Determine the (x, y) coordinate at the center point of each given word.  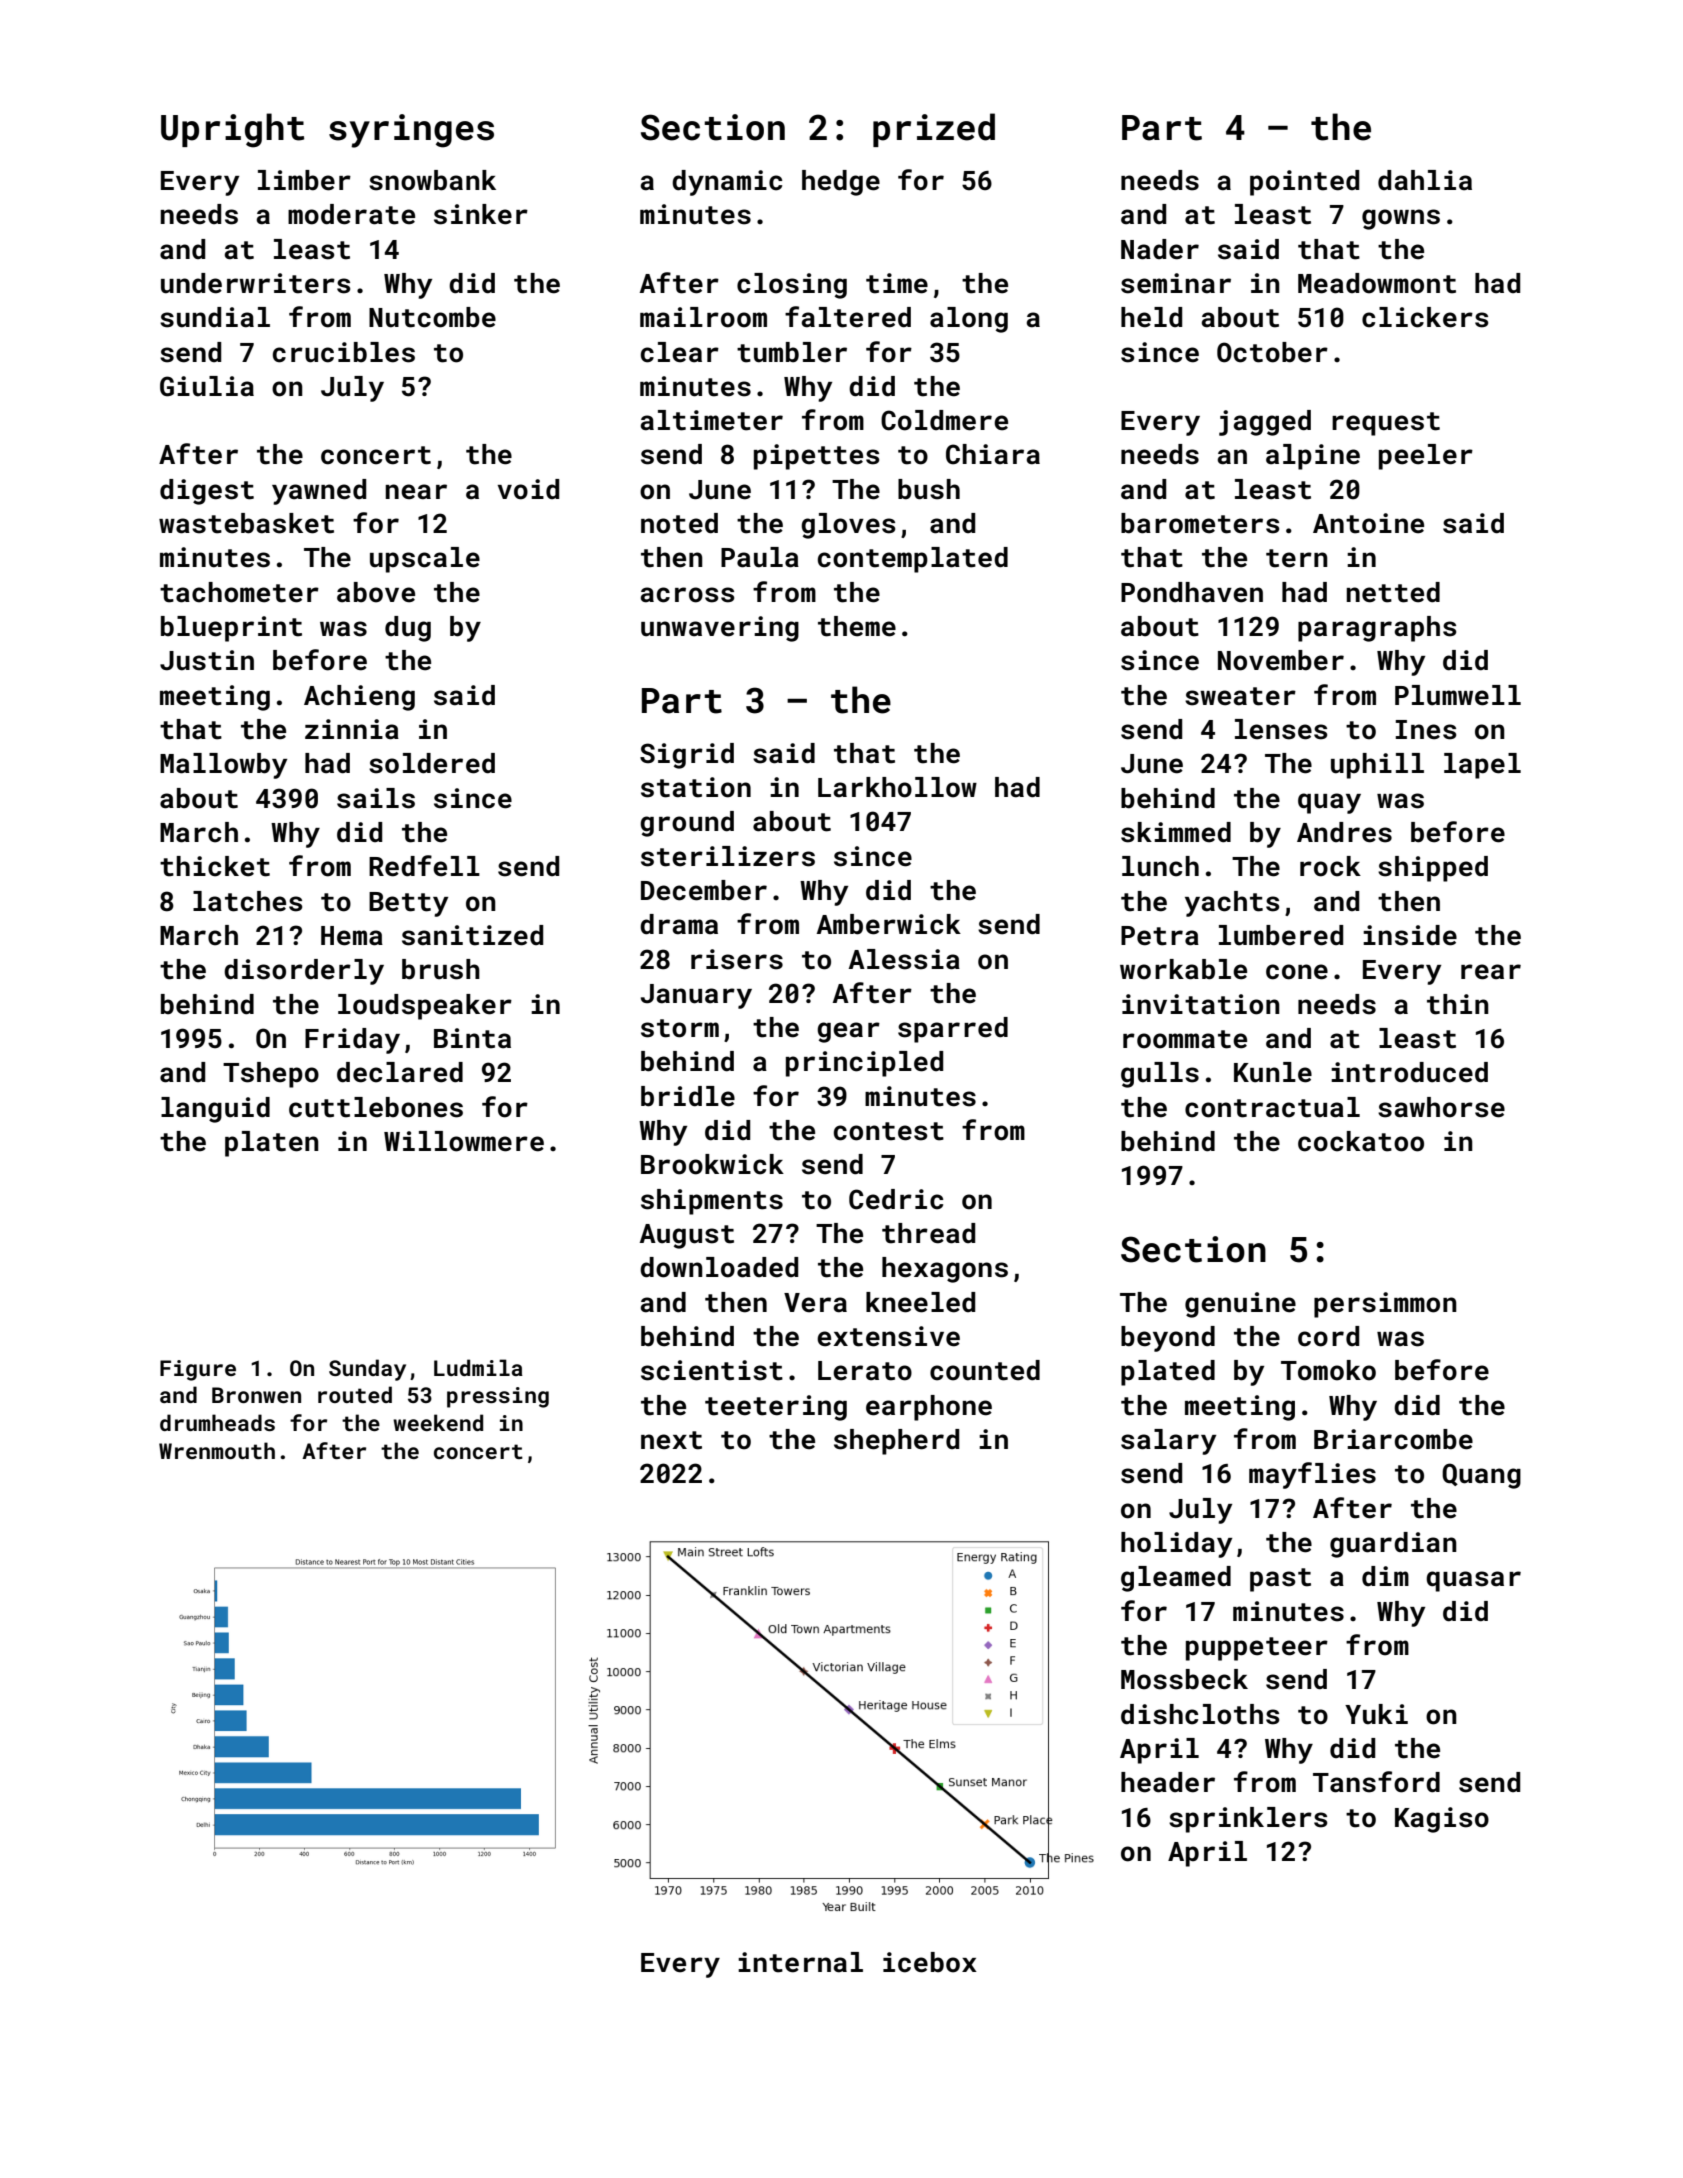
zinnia (352, 729)
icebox (930, 1962)
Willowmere (464, 1141)
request (1386, 424)
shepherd (896, 1442)
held (1151, 317)
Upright (232, 130)
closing (792, 286)
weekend (438, 1422)
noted (679, 523)
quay (1329, 803)
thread (928, 1233)
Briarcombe (1393, 1439)
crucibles (344, 352)
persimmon (1385, 1305)
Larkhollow (897, 787)
